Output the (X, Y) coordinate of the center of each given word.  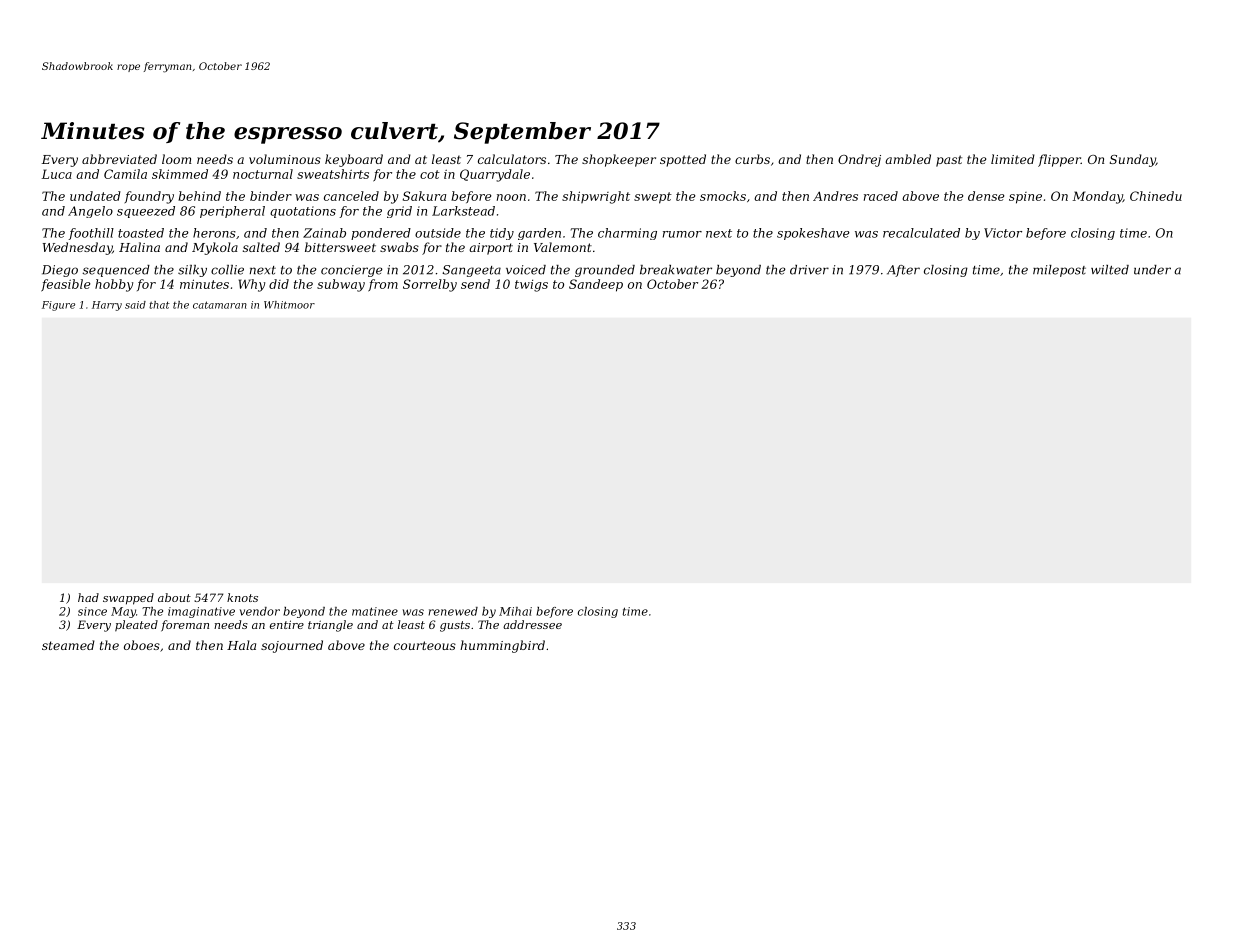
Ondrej (859, 160)
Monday (1098, 197)
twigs (531, 286)
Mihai (515, 611)
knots (242, 597)
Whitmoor (289, 305)
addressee (532, 624)
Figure (58, 306)
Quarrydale (495, 175)
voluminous (285, 159)
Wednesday (77, 248)
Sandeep (596, 285)
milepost (1059, 271)
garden (539, 234)
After (903, 271)
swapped (128, 599)
